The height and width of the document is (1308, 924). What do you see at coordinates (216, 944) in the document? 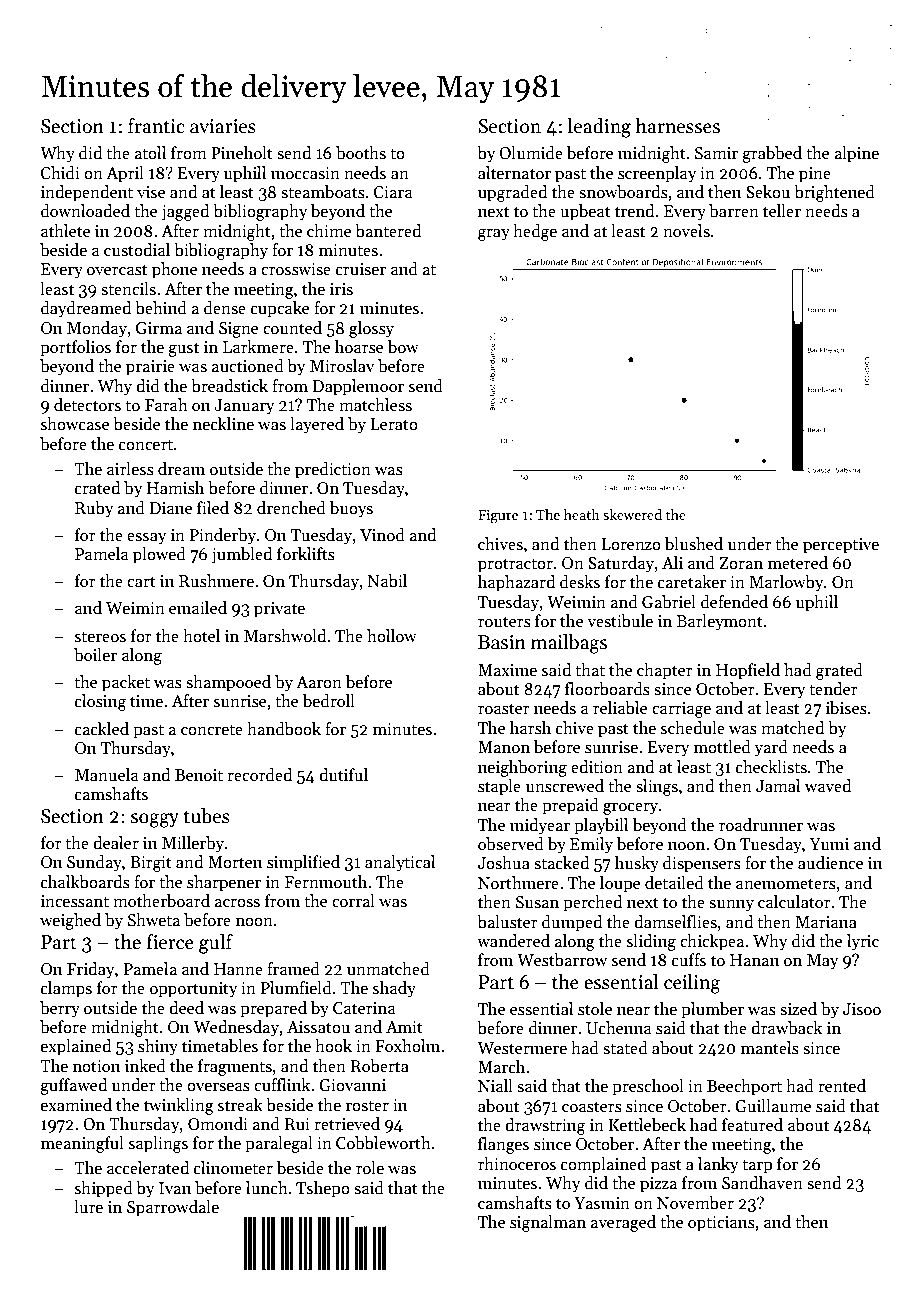
I see `gulf` at bounding box center [216, 944].
